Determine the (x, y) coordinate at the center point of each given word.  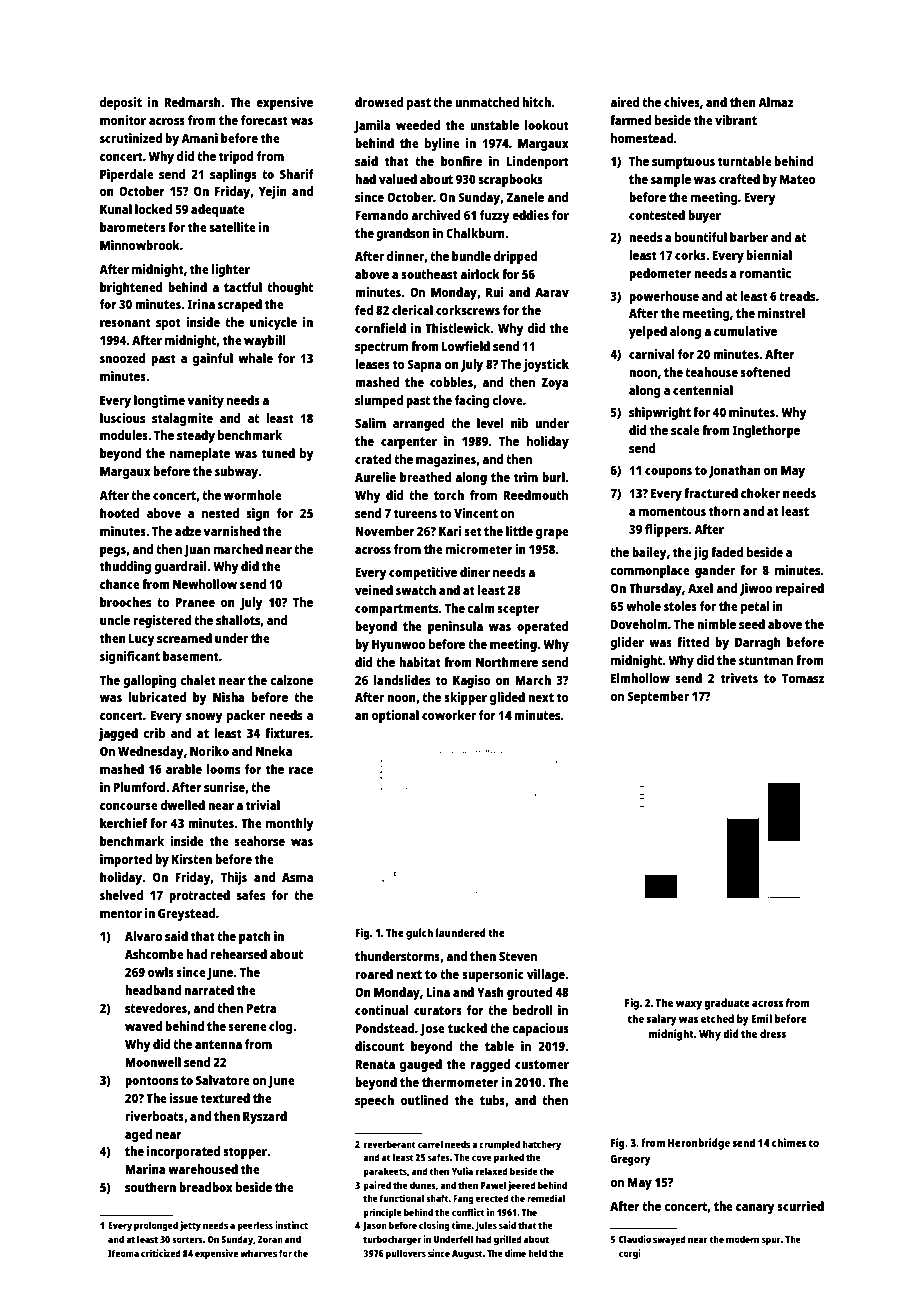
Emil (761, 1018)
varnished (231, 531)
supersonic (492, 975)
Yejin (273, 192)
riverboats (154, 1116)
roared (374, 974)
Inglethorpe (766, 431)
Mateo (798, 179)
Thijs (234, 878)
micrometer (479, 549)
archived (435, 215)
